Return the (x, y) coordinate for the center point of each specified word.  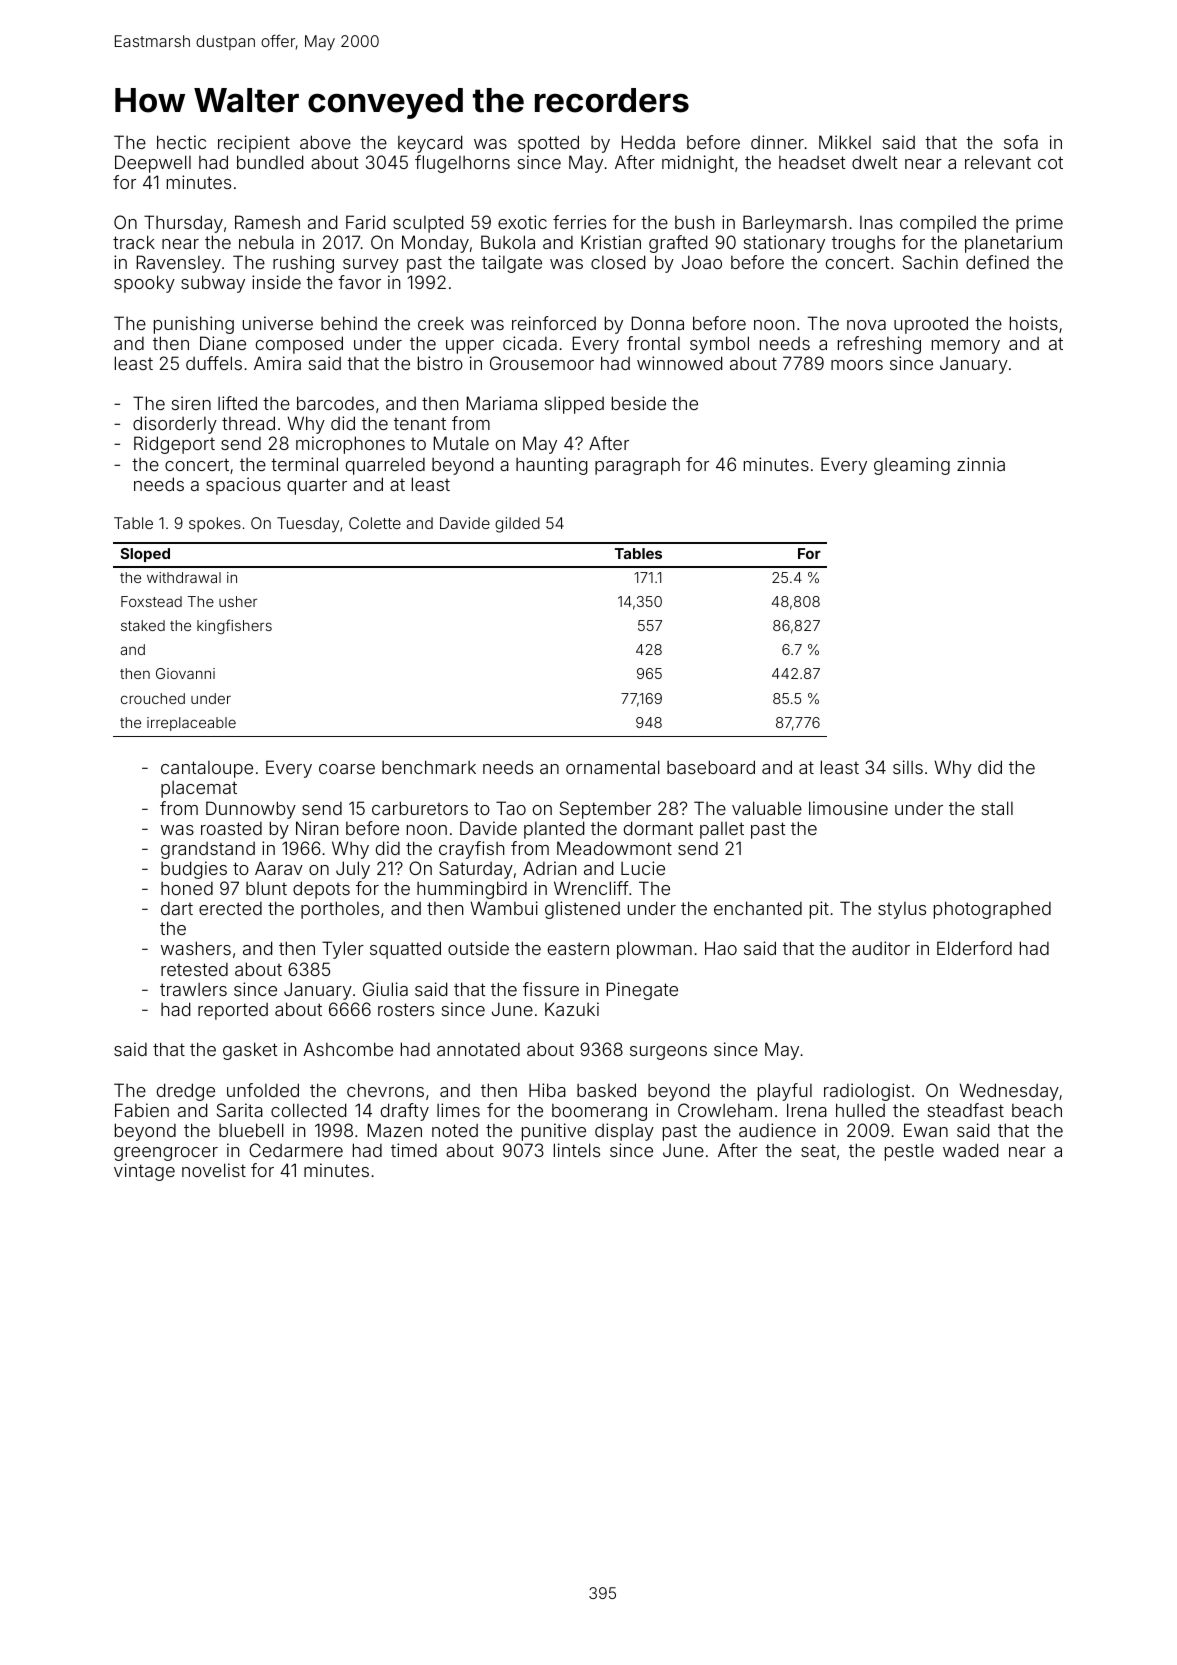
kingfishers (234, 626)
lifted (237, 403)
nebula (266, 242)
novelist (214, 1170)
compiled (938, 224)
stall (997, 808)
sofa (1021, 142)
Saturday (476, 870)
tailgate (512, 264)
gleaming (912, 466)
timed (414, 1150)
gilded (517, 525)
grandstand (208, 850)
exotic (522, 222)
